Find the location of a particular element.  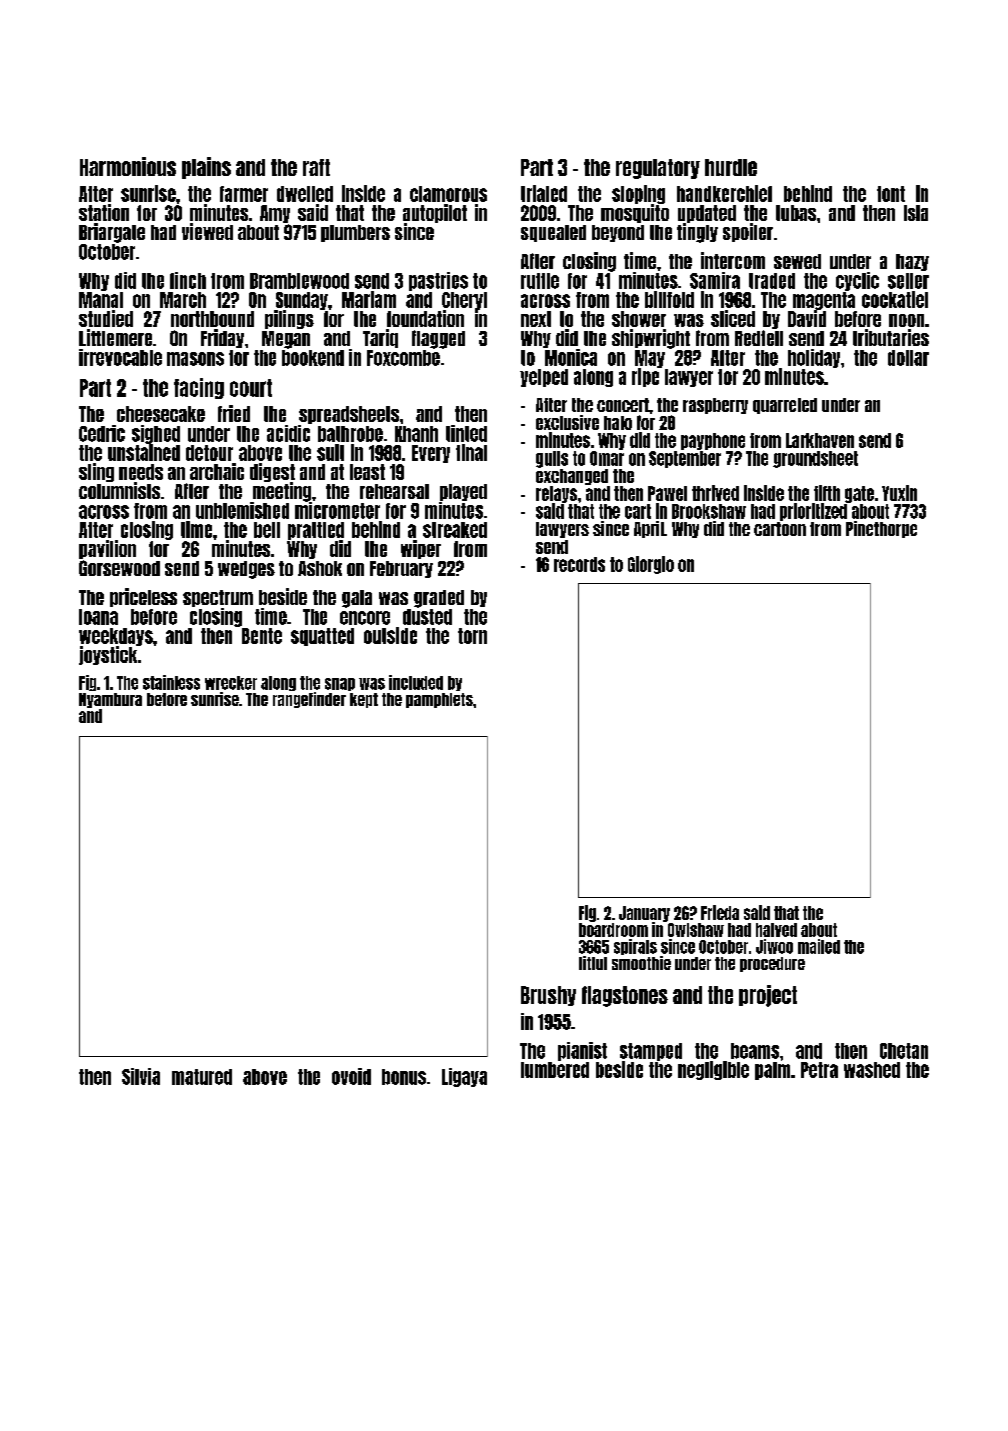

Silvia is located at coordinates (141, 1076).
